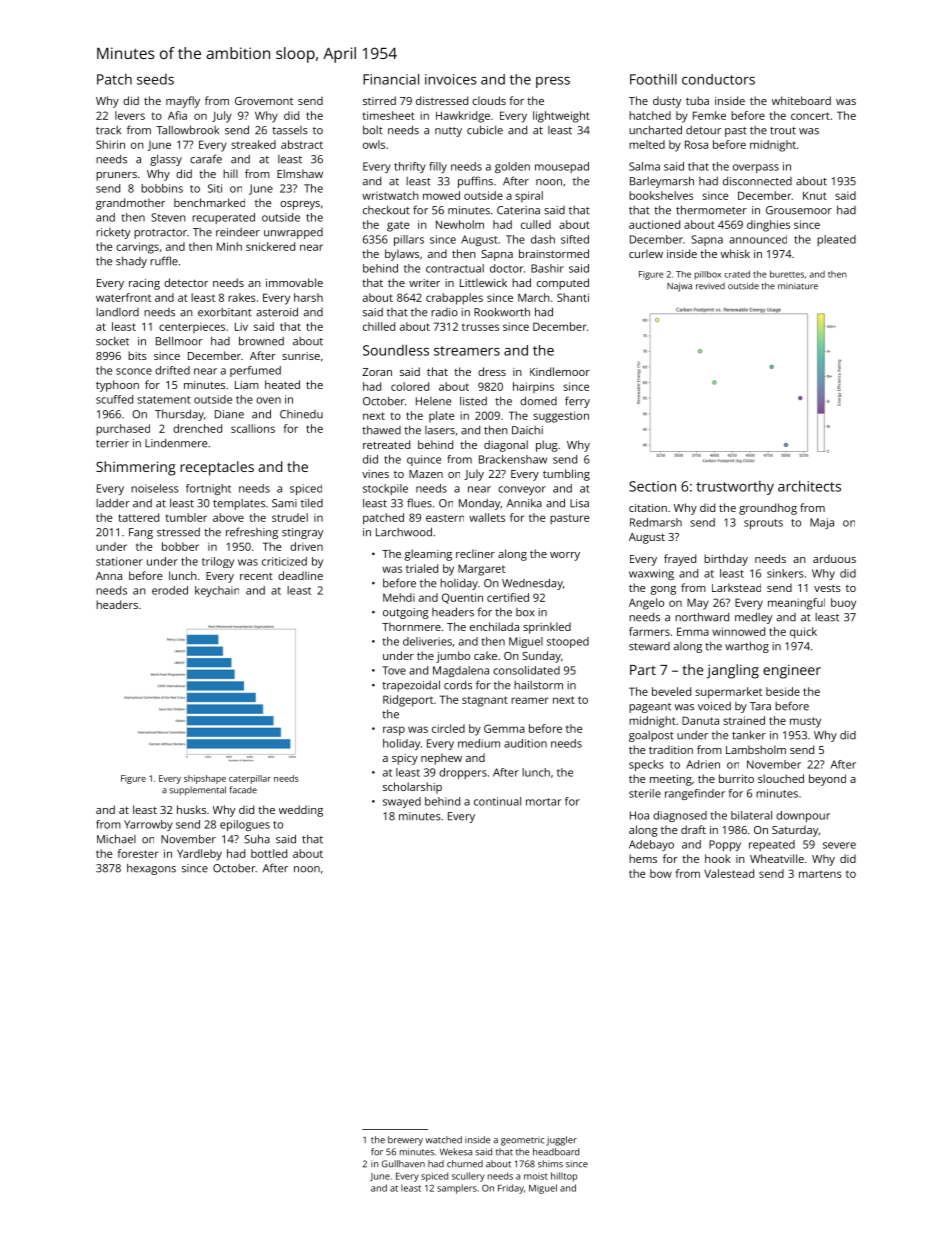 The height and width of the document is (1233, 952). Describe the element at coordinates (381, 430) in the document. I see `thawed` at that location.
